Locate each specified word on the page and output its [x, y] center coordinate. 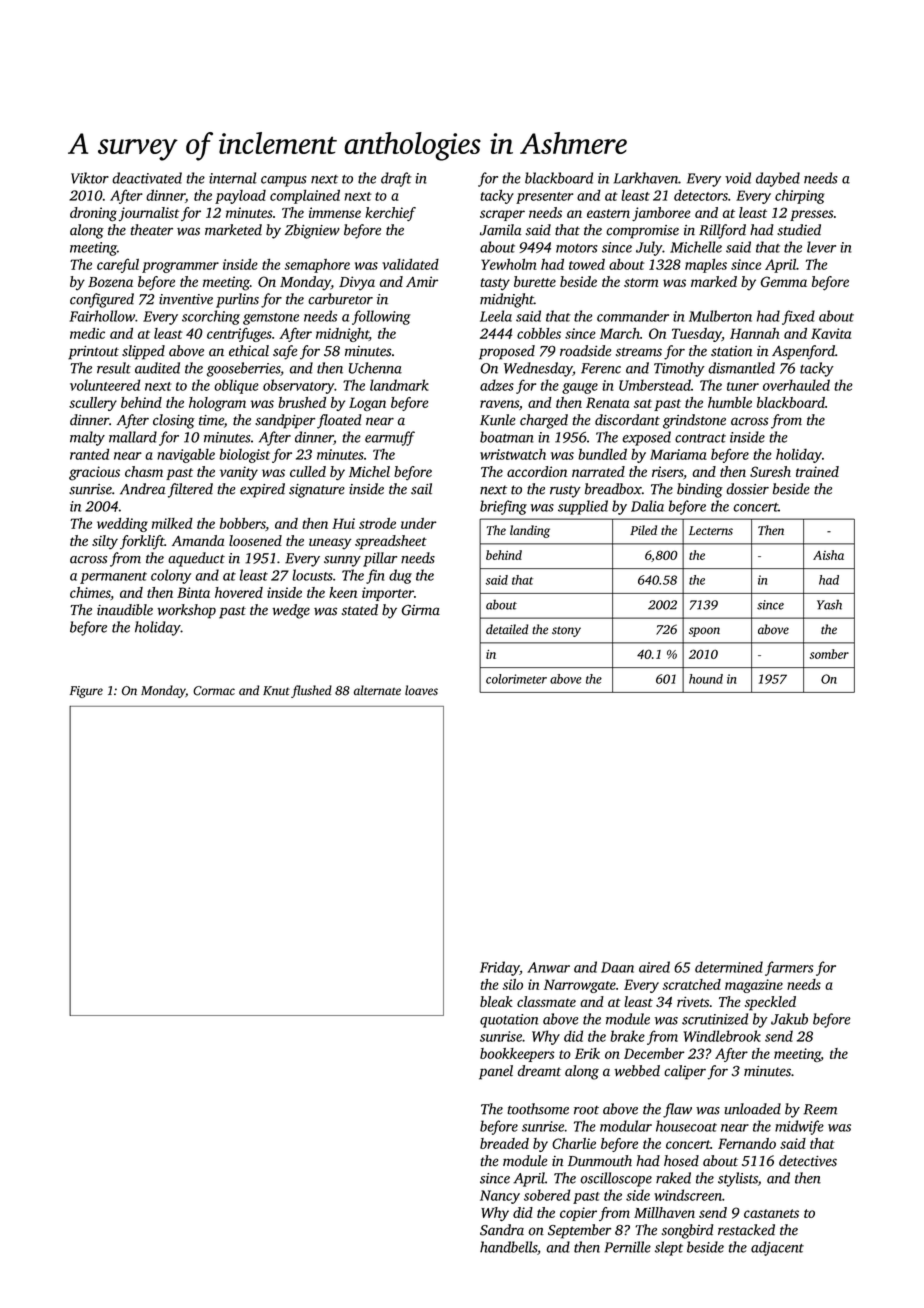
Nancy [500, 1197]
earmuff [390, 438]
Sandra [502, 1230]
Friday [500, 968]
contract [700, 438]
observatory [298, 386]
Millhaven [664, 1212]
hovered [239, 592]
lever [821, 247]
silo [513, 984]
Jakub [789, 1019]
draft [396, 179]
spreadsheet [391, 542]
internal [233, 178]
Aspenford [803, 352]
